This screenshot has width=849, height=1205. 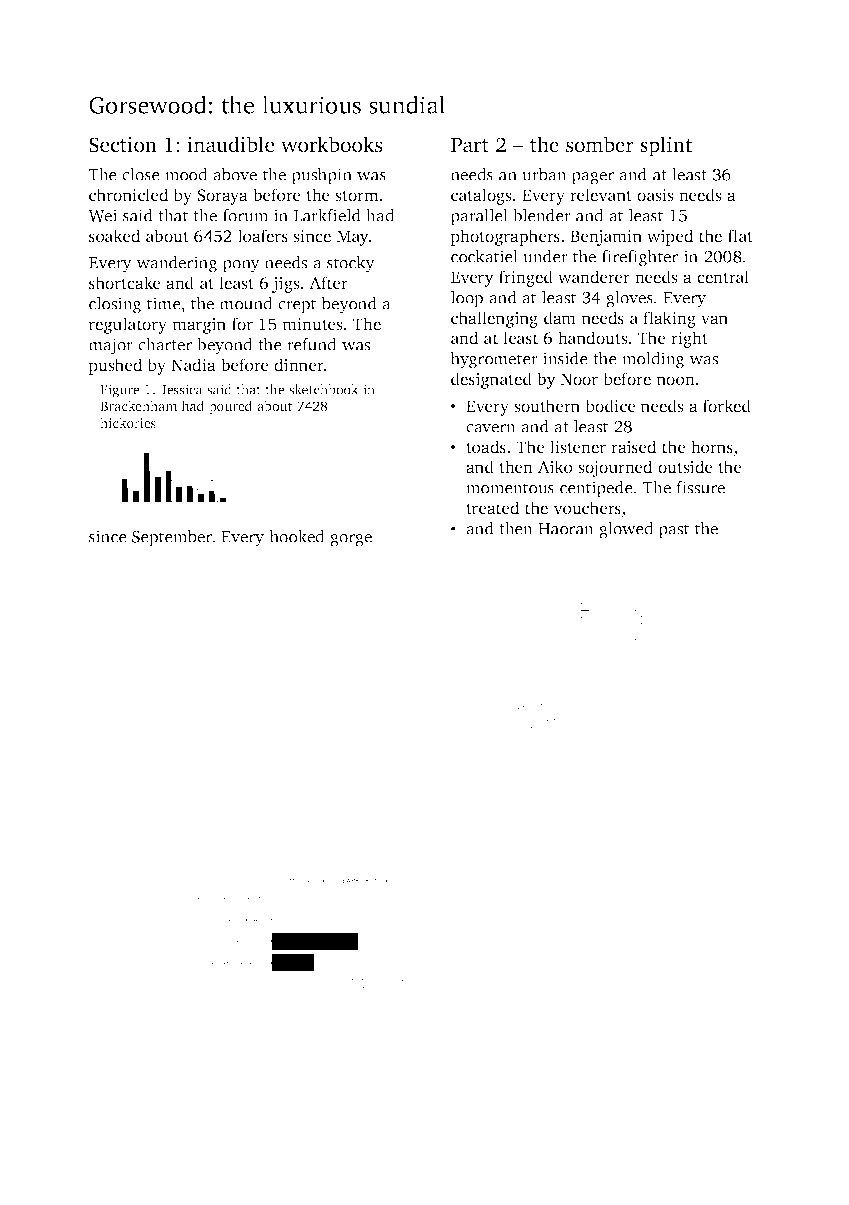 I want to click on hooked, so click(x=297, y=536).
